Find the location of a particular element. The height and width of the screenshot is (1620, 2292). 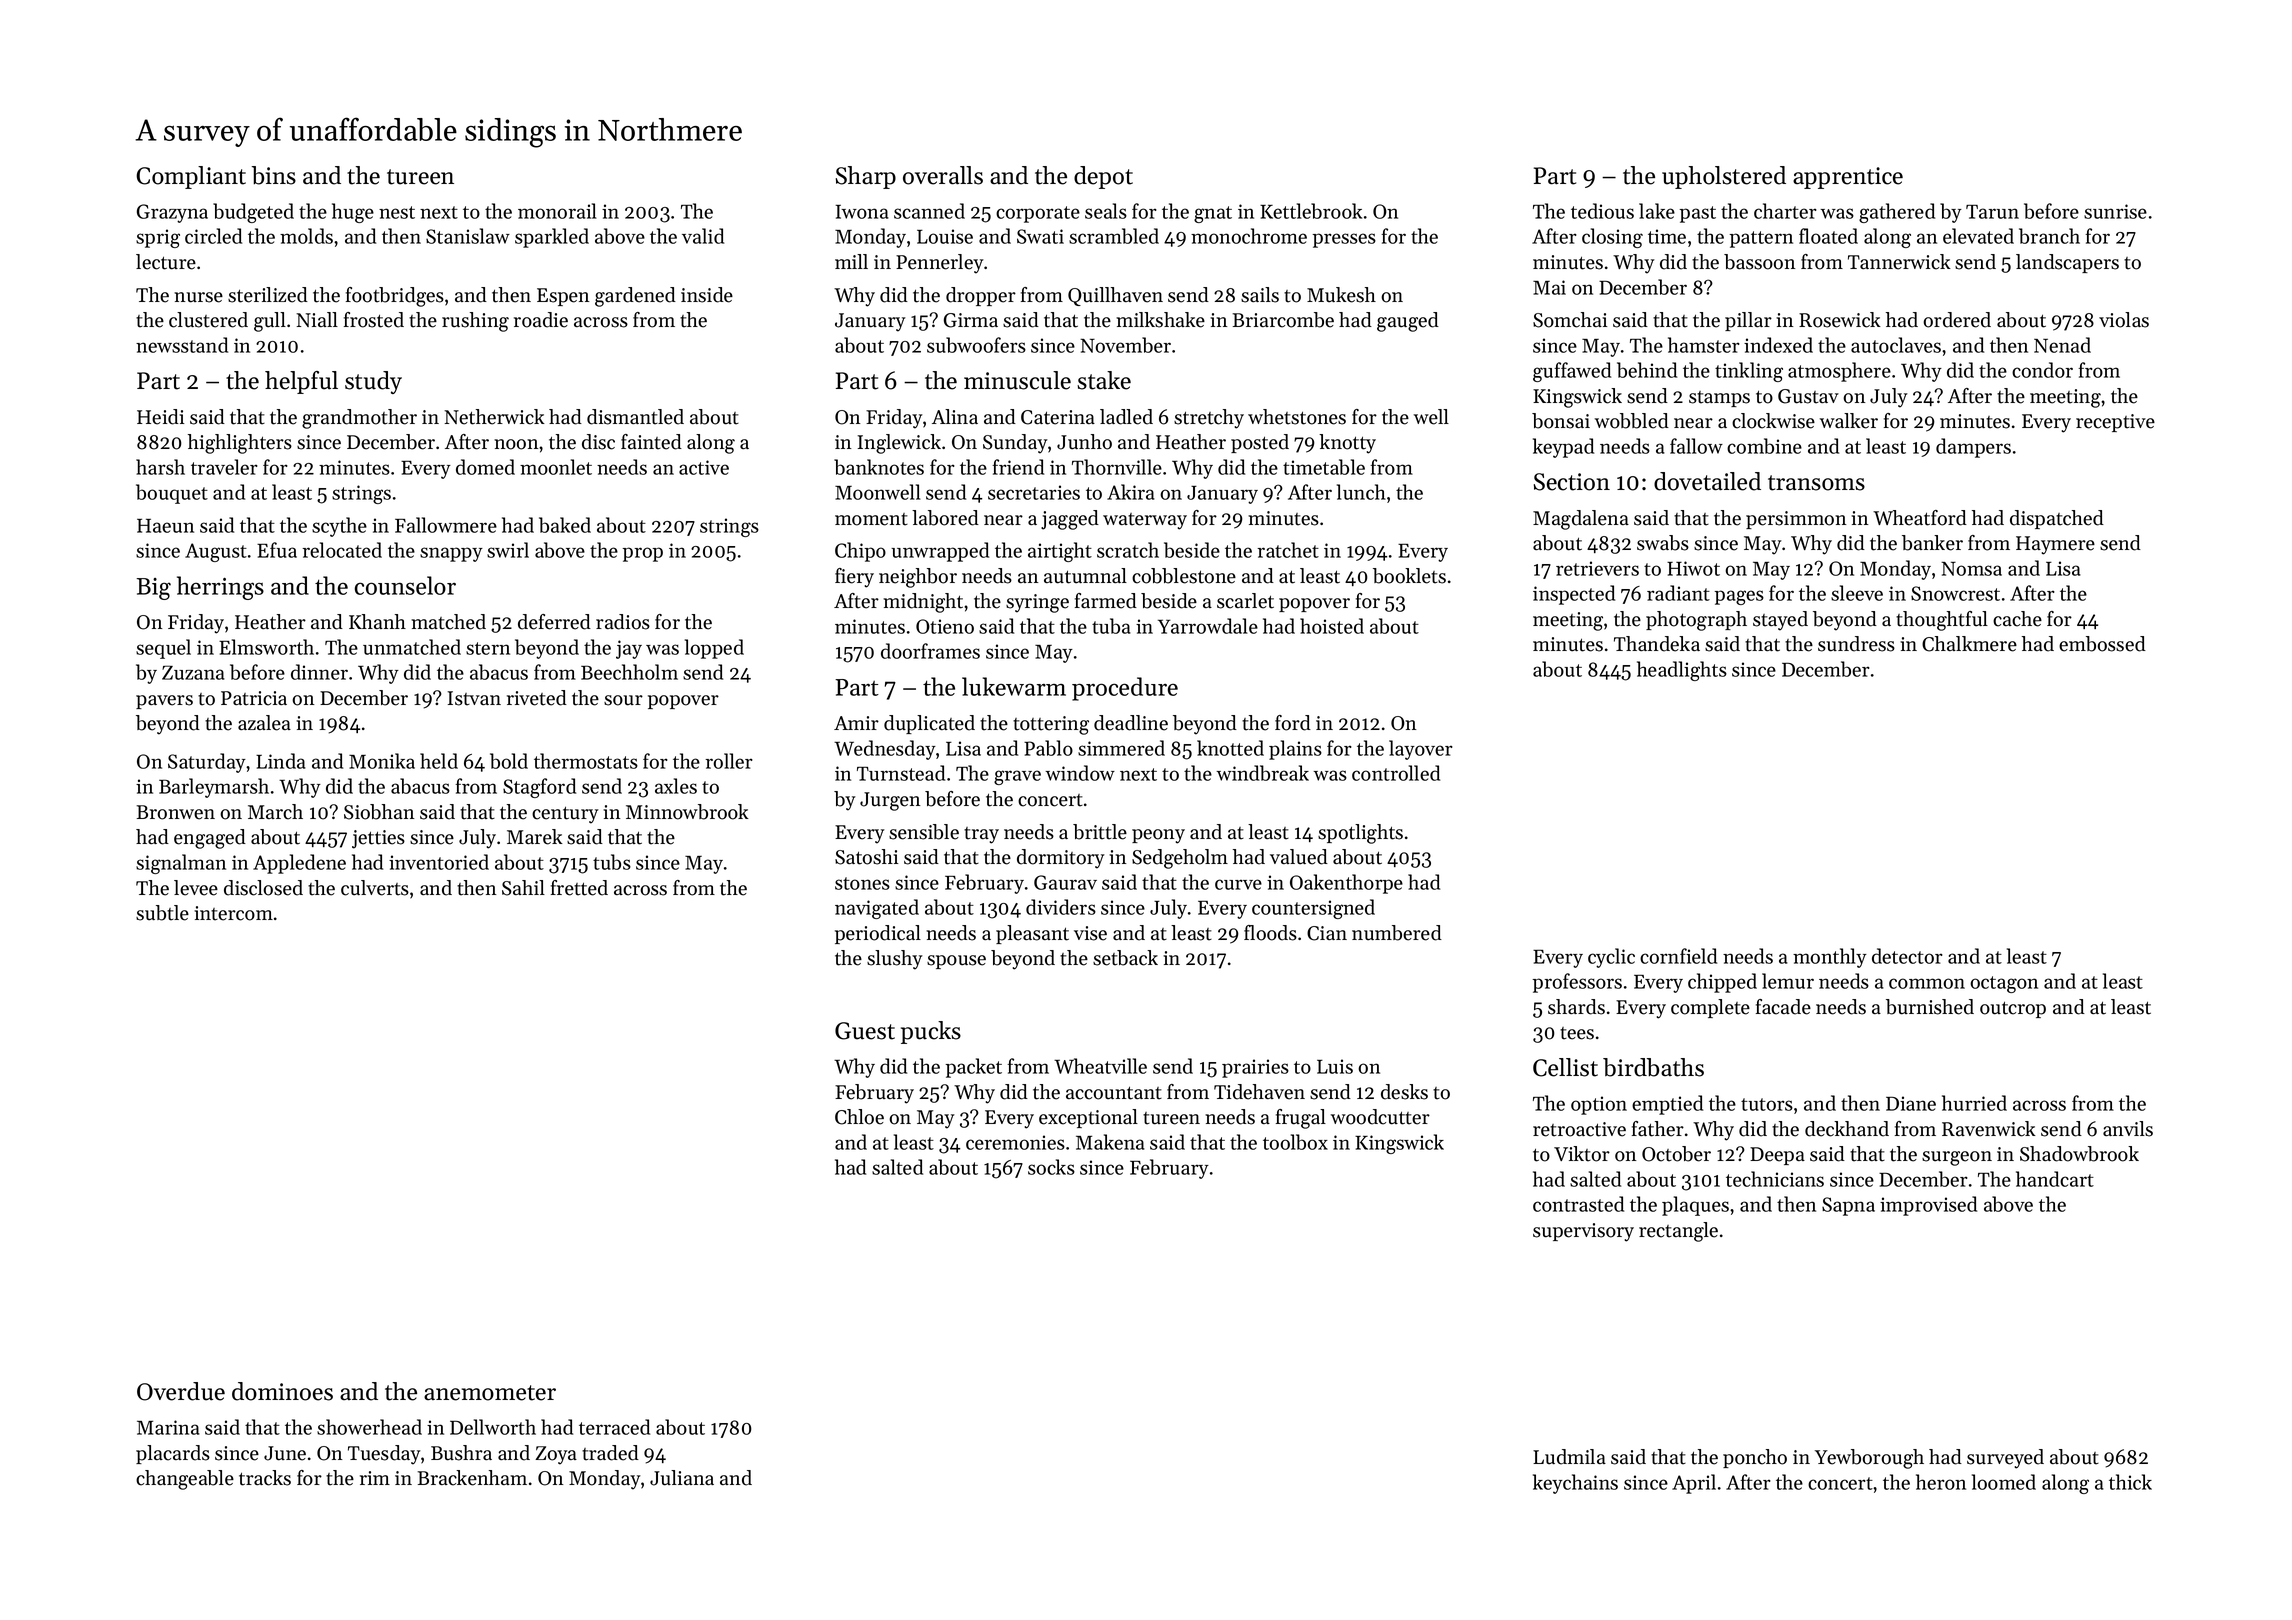

depot is located at coordinates (1103, 177).
